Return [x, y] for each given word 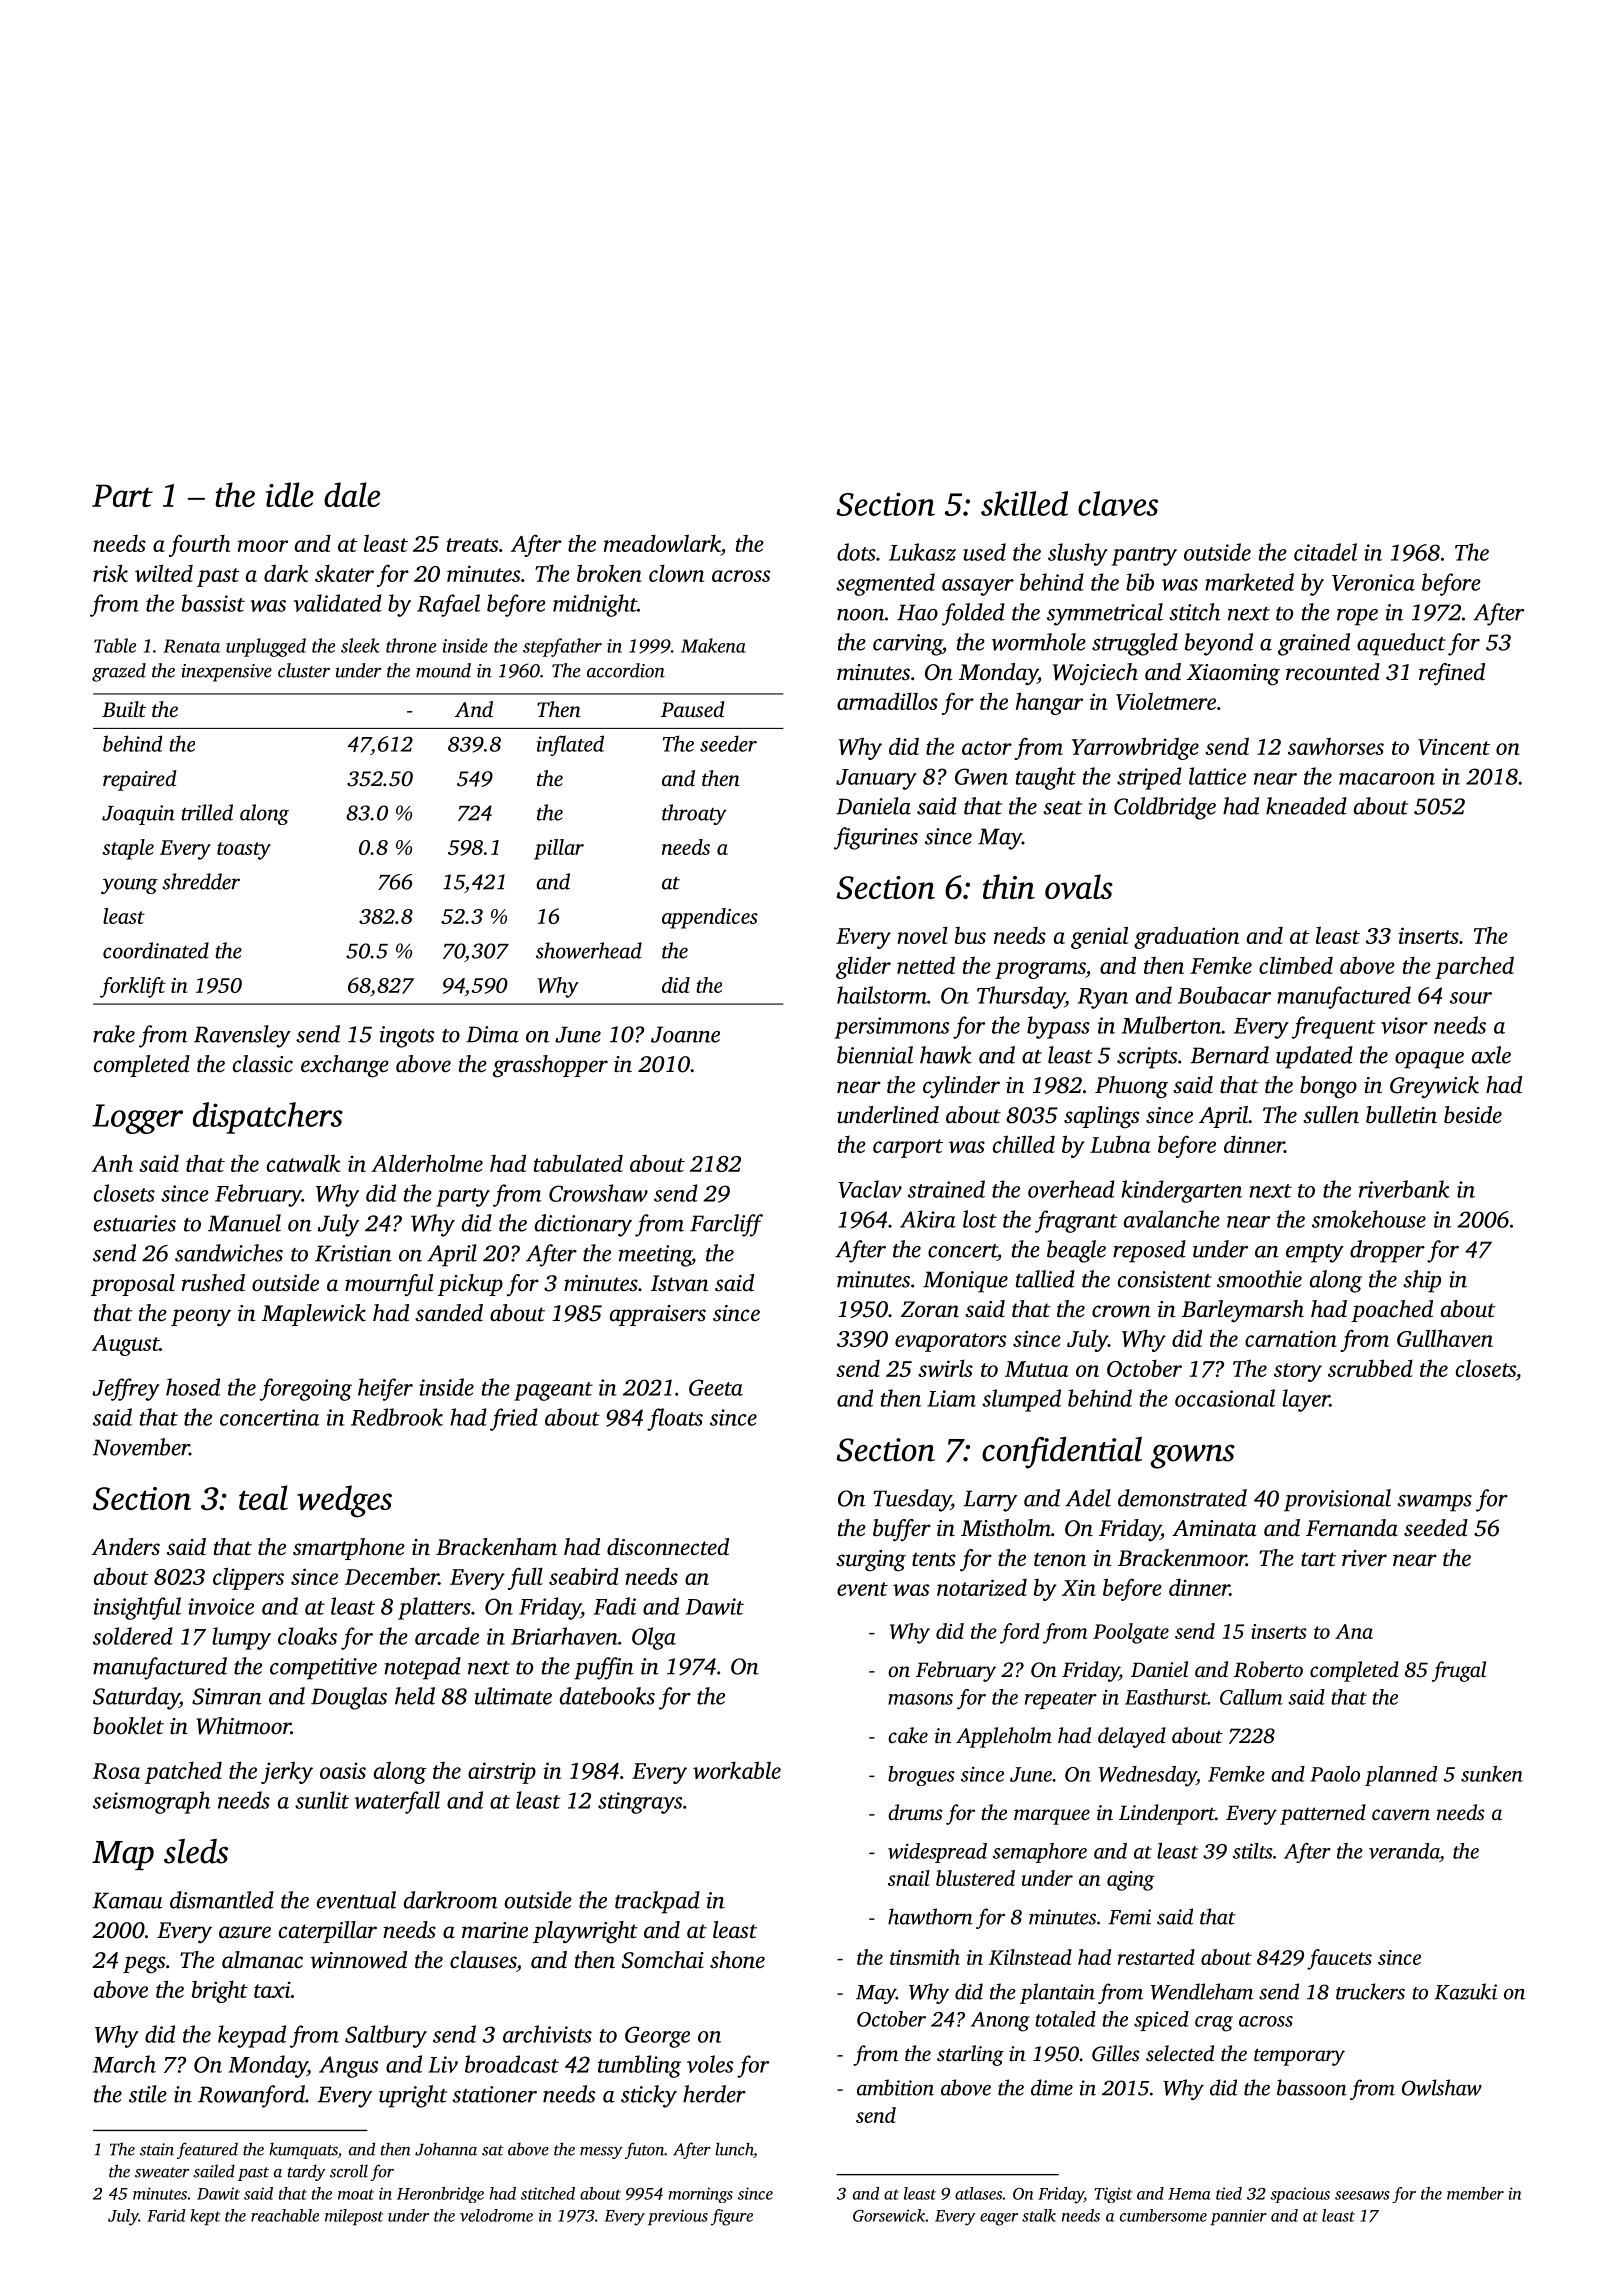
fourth [200, 545]
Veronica [1373, 582]
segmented [885, 584]
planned [1401, 1776]
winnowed [358, 1960]
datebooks [607, 1696]
